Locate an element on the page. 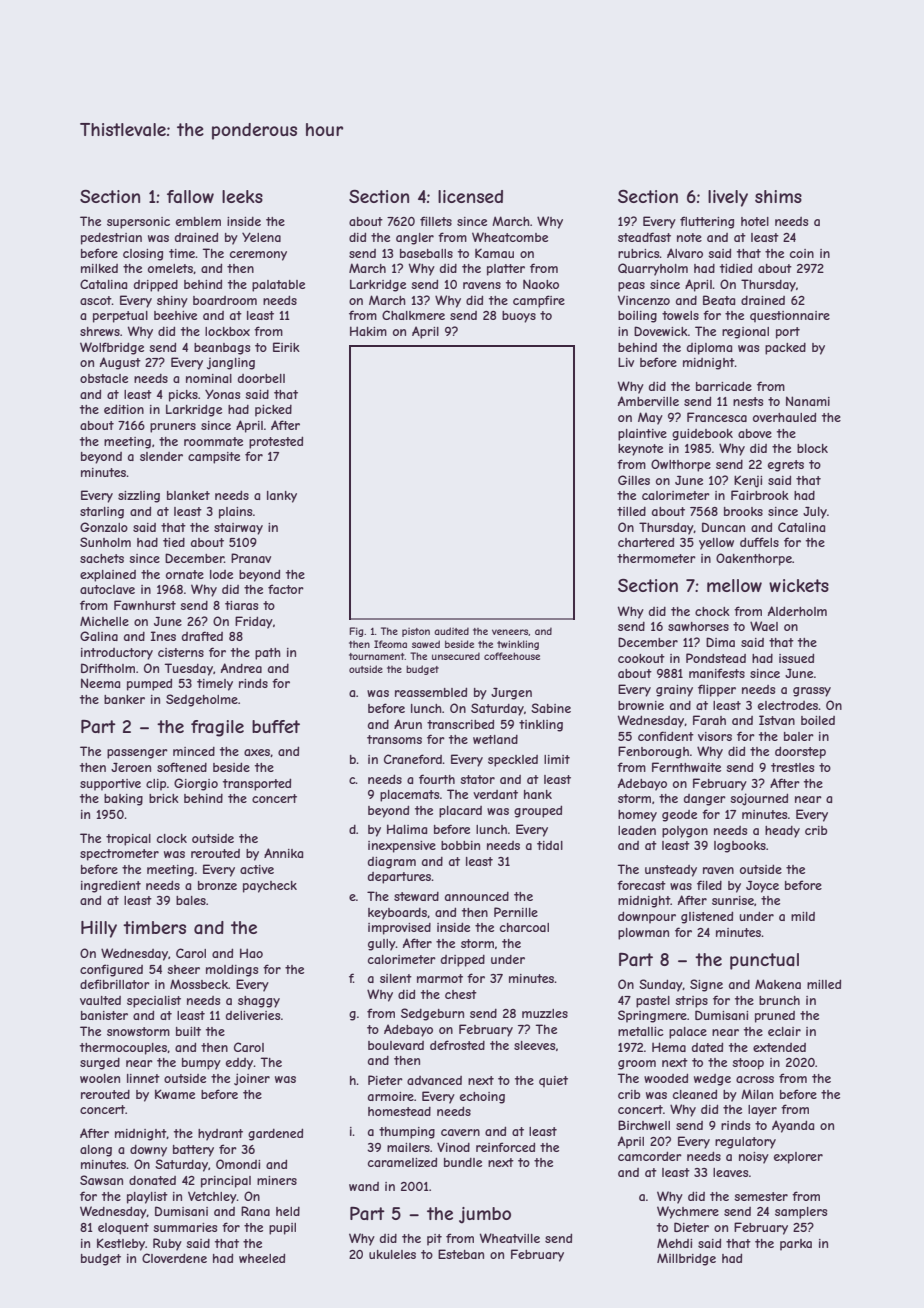 The width and height of the document is (924, 1308). coffeehouse is located at coordinates (512, 656).
